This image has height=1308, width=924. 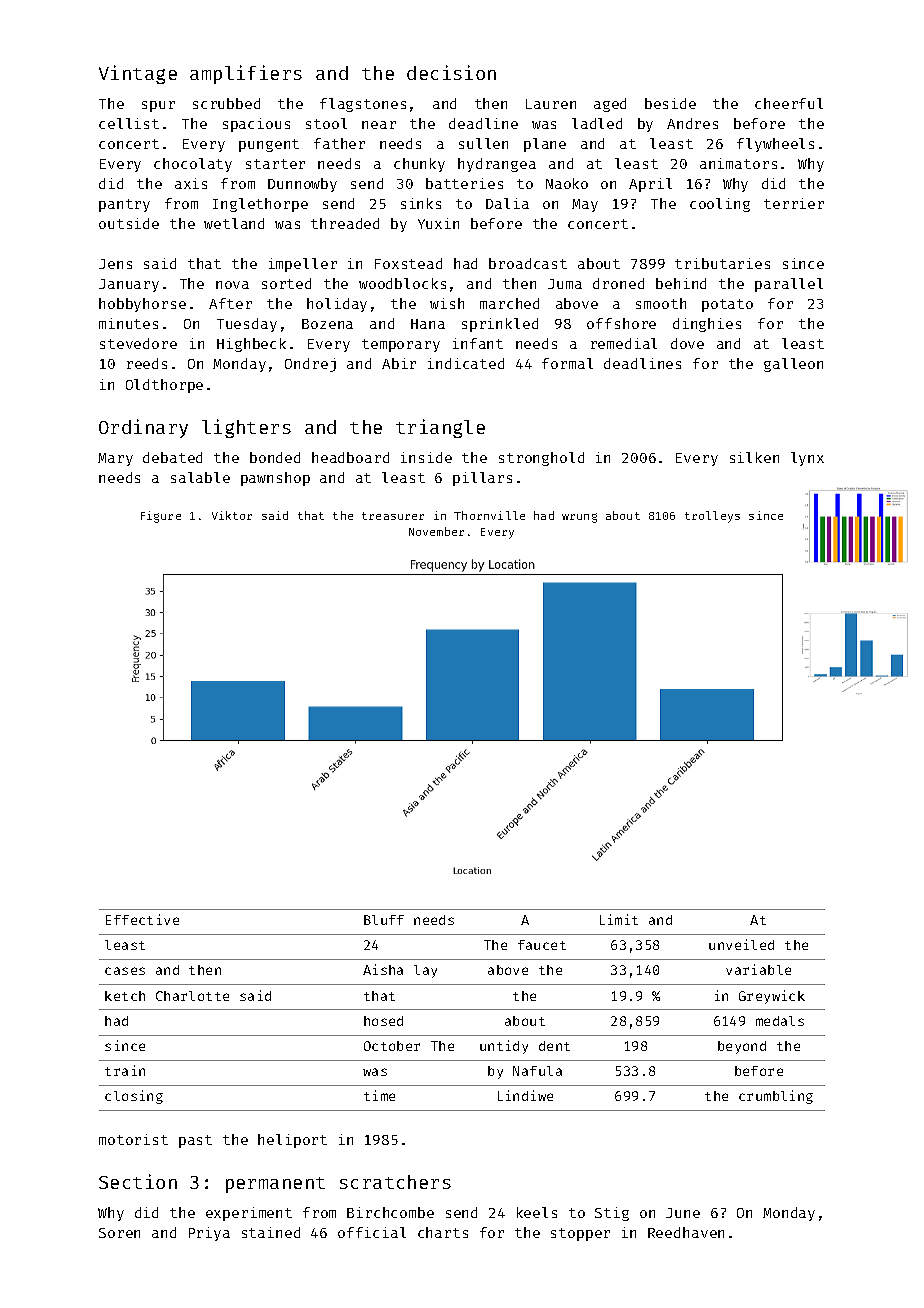 What do you see at coordinates (579, 518) in the image?
I see `wrung` at bounding box center [579, 518].
